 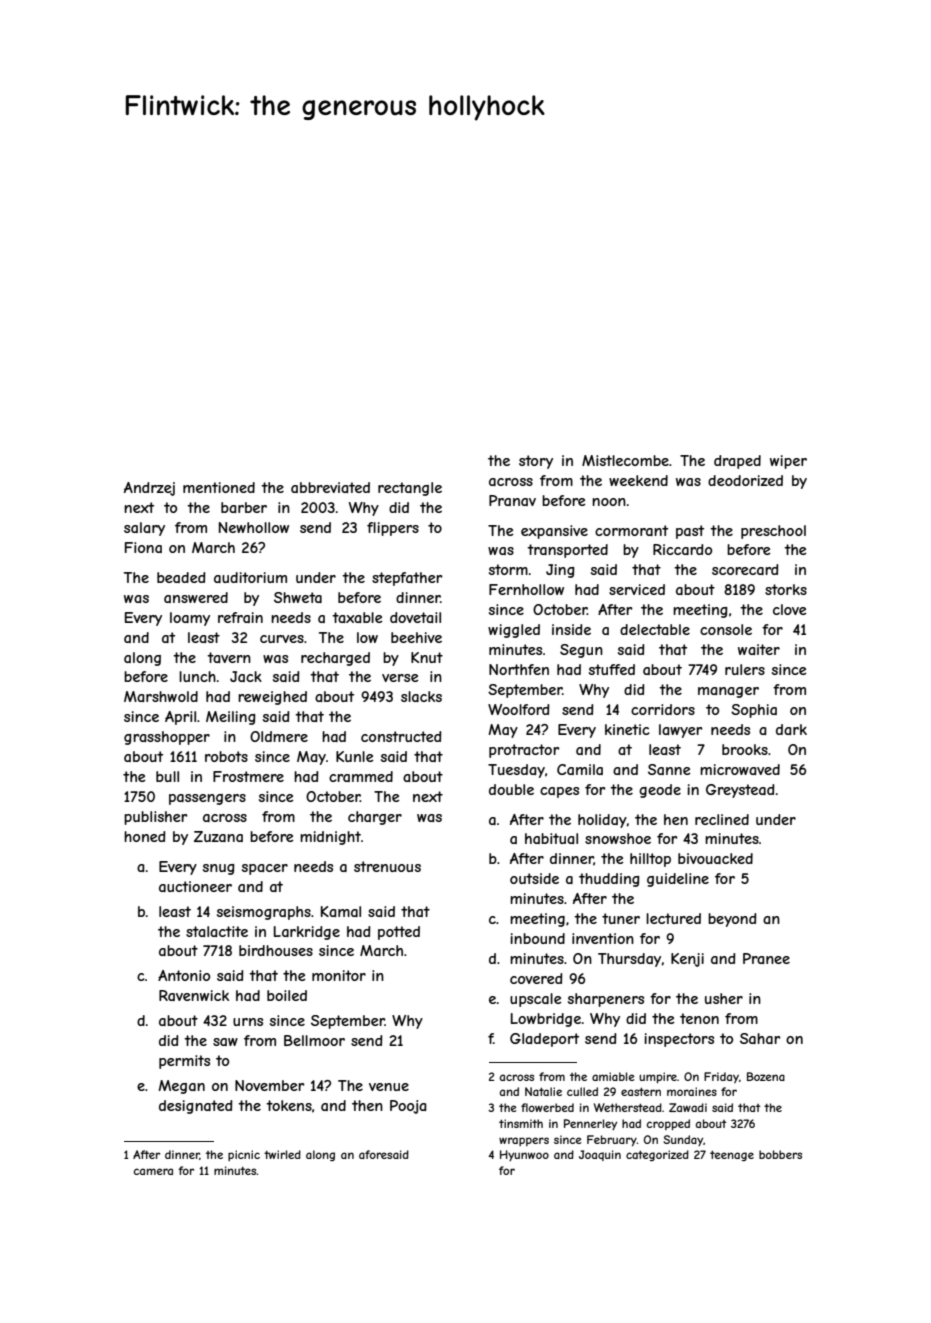 I want to click on twirled, so click(x=282, y=1154).
